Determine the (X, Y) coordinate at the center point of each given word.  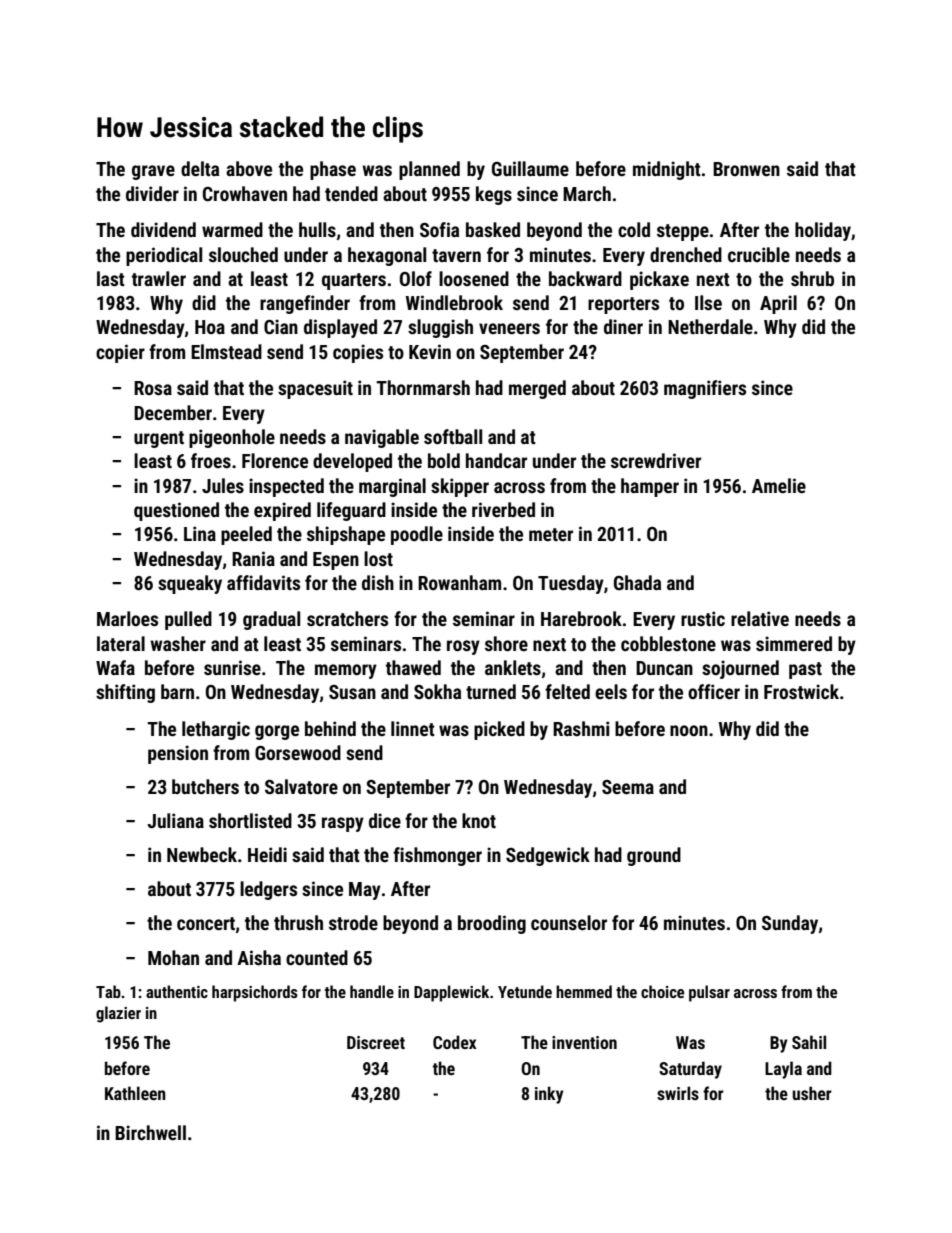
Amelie (779, 485)
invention (584, 1042)
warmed (232, 229)
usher (812, 1093)
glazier (118, 1014)
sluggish (440, 328)
